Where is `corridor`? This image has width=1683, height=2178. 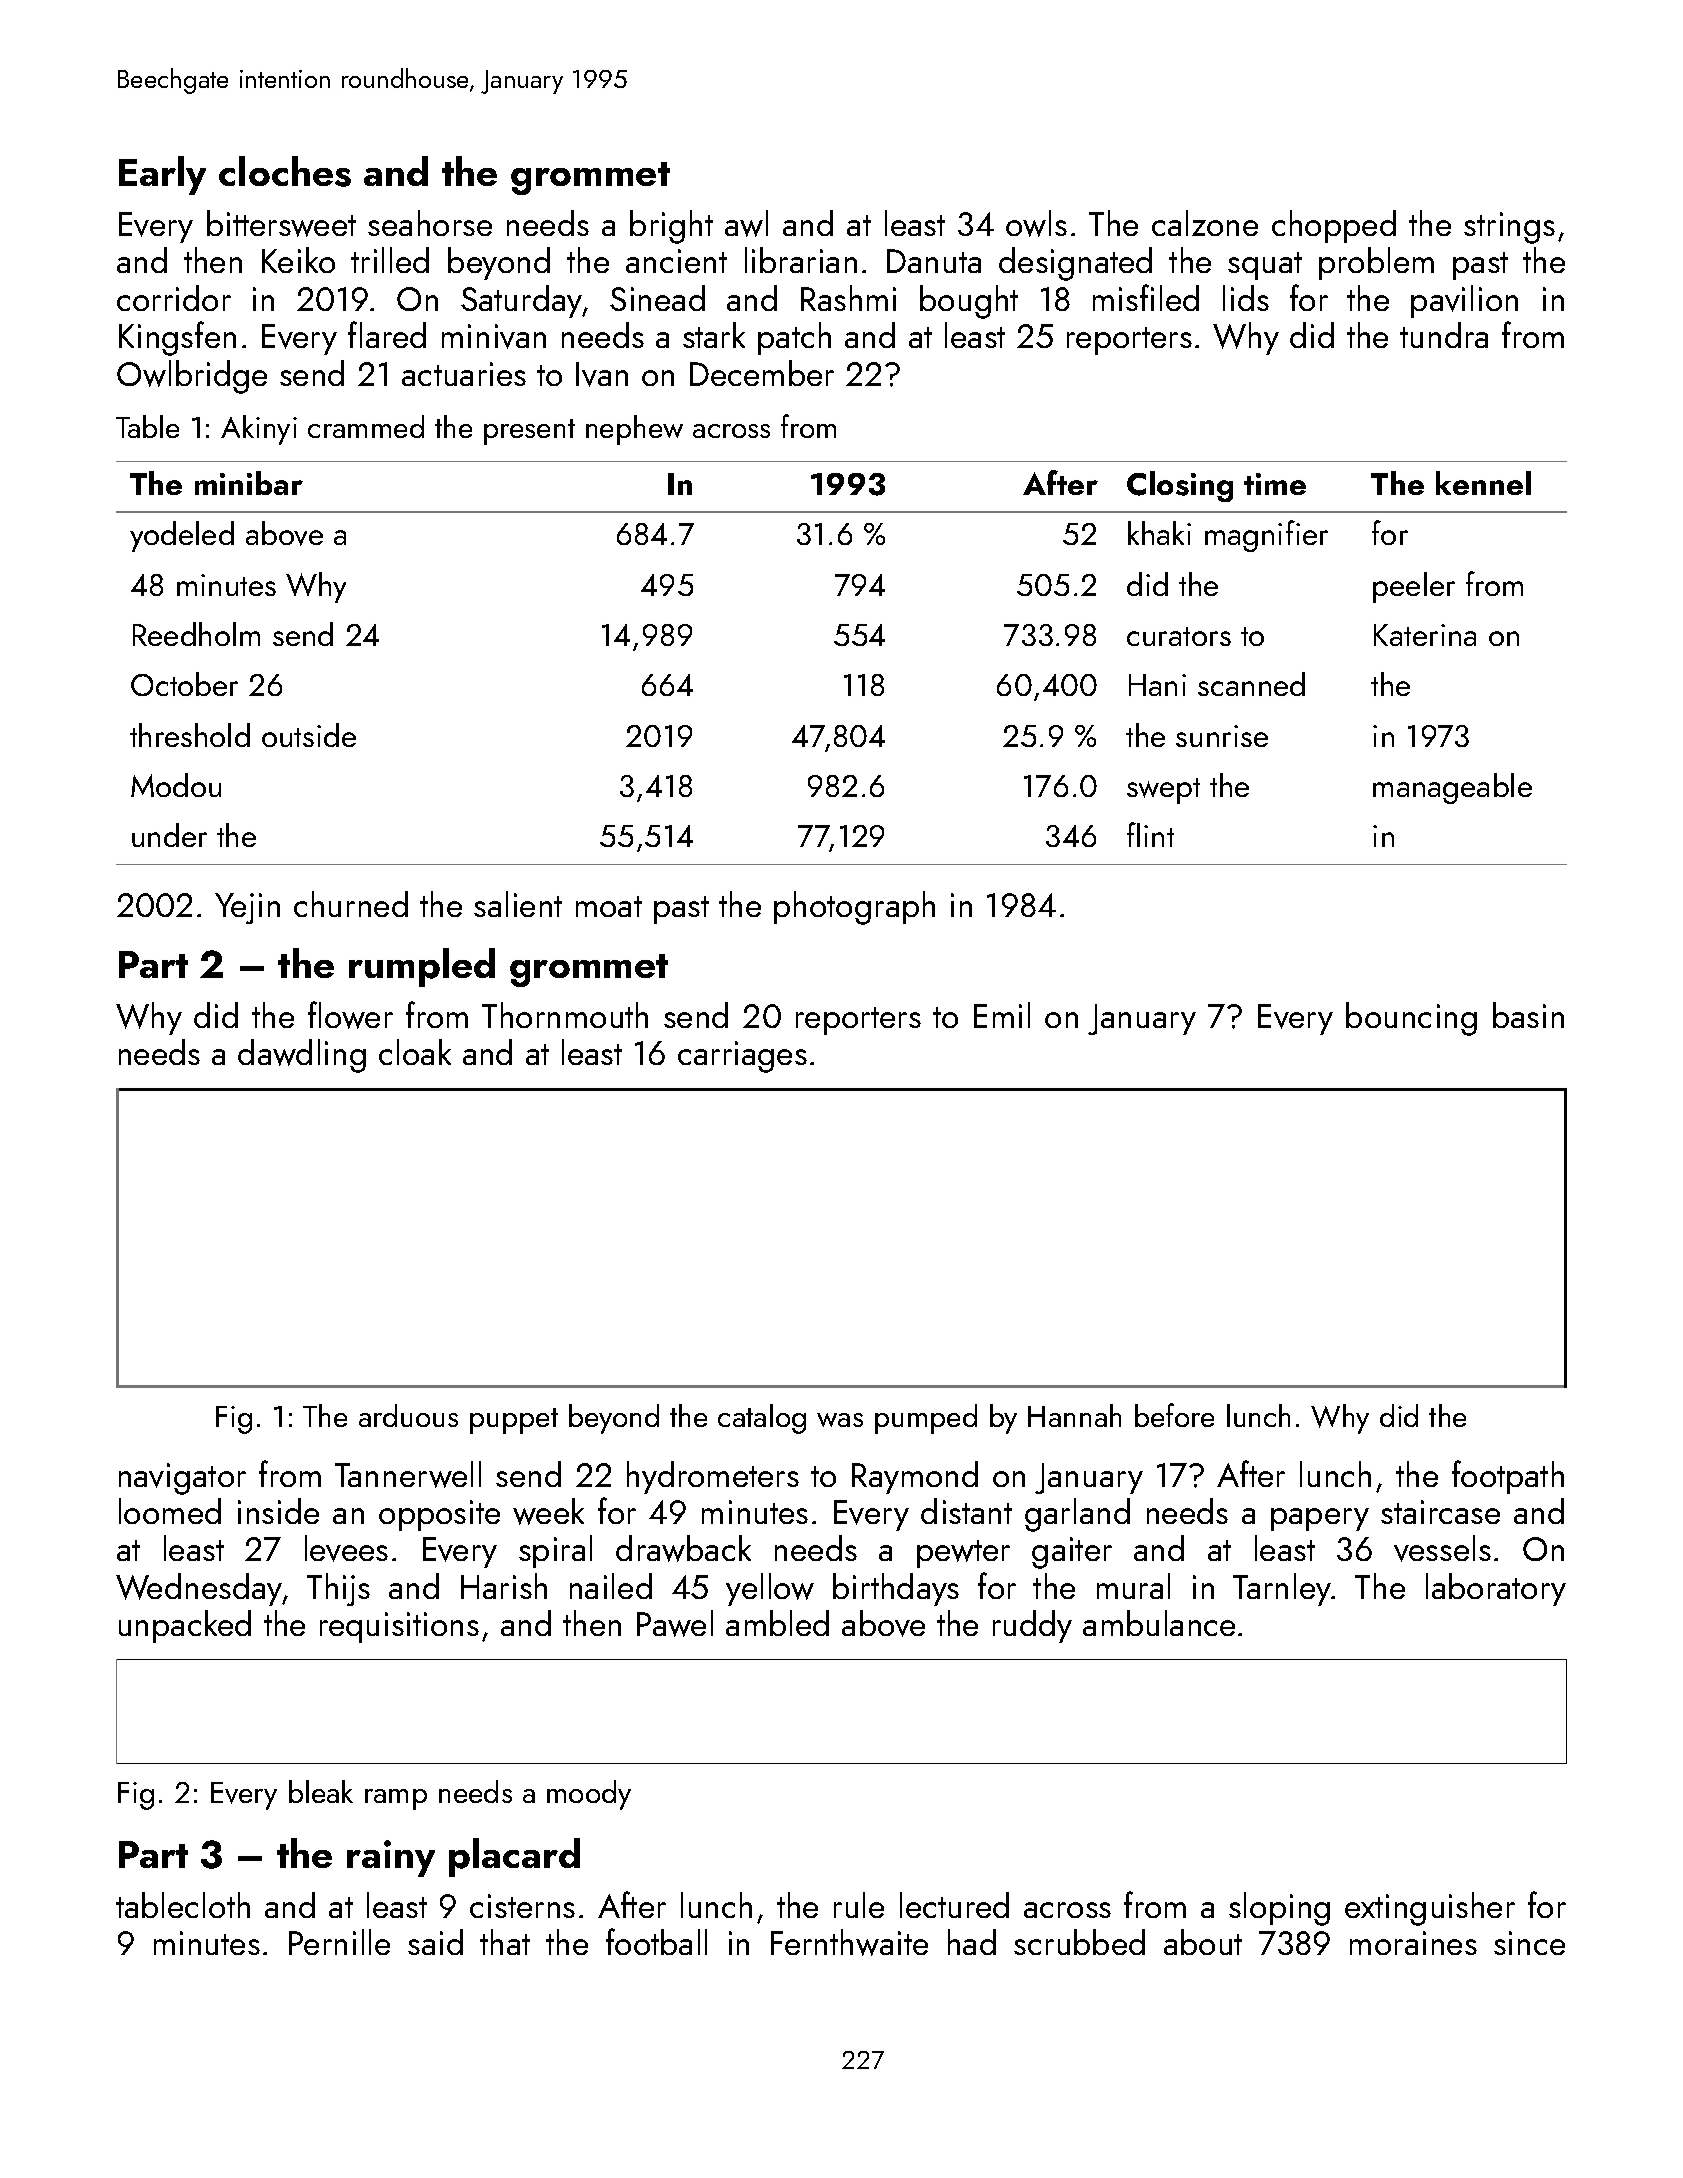 corridor is located at coordinates (174, 298).
